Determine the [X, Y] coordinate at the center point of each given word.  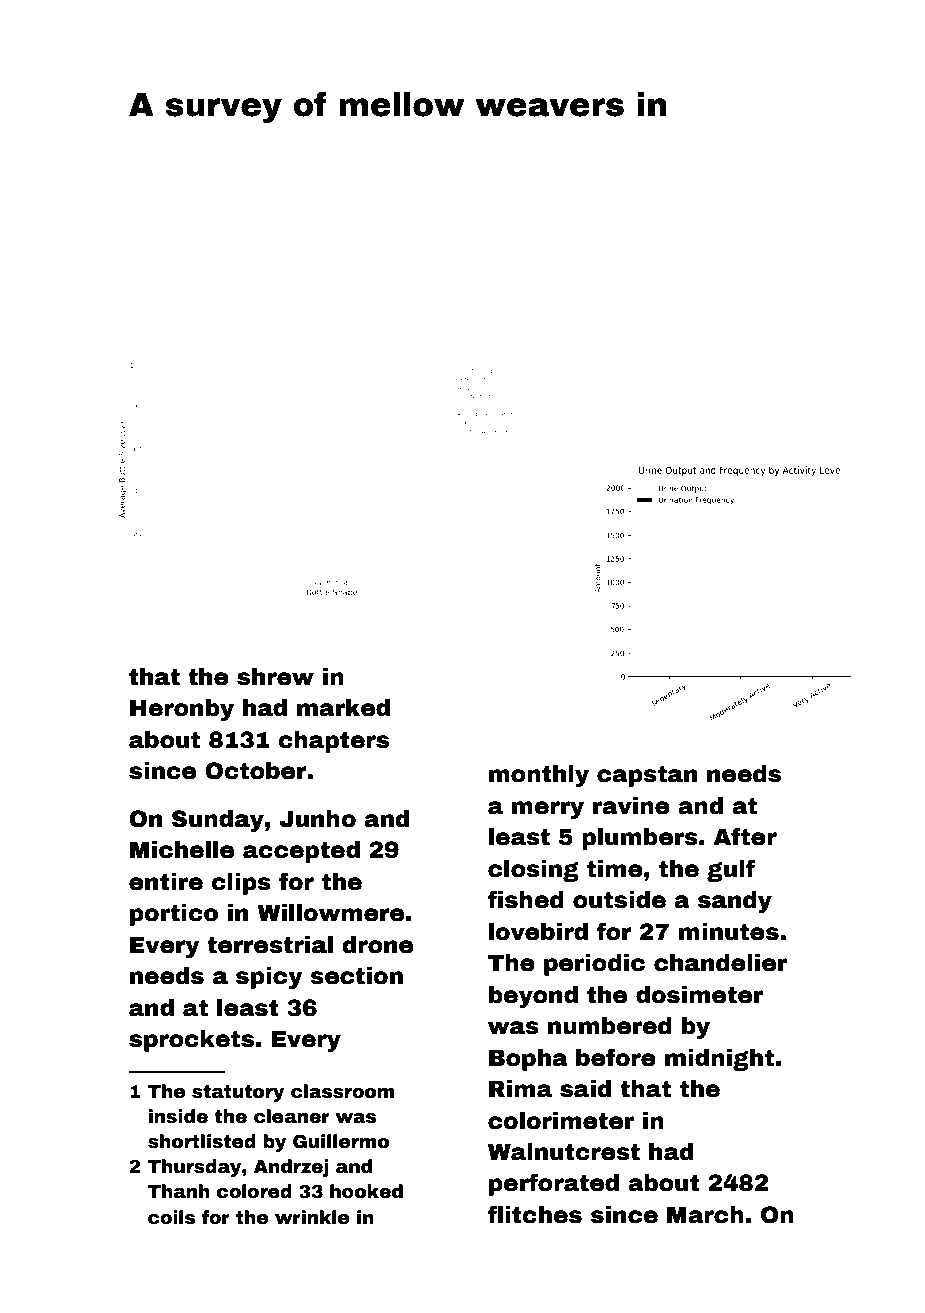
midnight [719, 1060]
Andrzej [291, 1168]
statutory [238, 1093]
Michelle [182, 850]
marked [343, 708]
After [745, 836]
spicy [269, 978]
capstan [647, 776]
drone [378, 945]
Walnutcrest [564, 1152]
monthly [539, 776]
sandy [735, 902]
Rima [520, 1089]
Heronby [182, 710]
